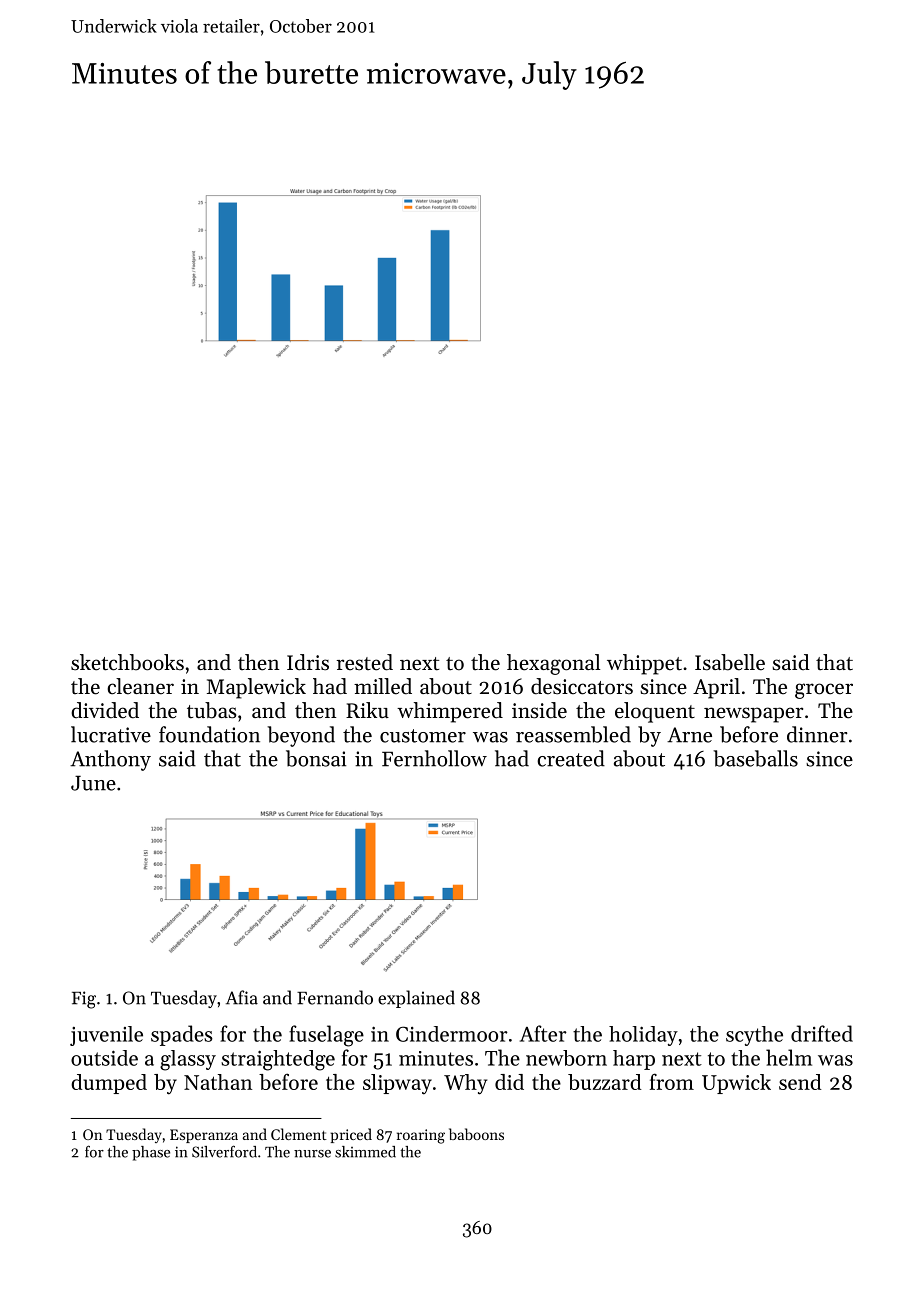 The width and height of the screenshot is (924, 1311). What do you see at coordinates (416, 999) in the screenshot?
I see `explained` at bounding box center [416, 999].
